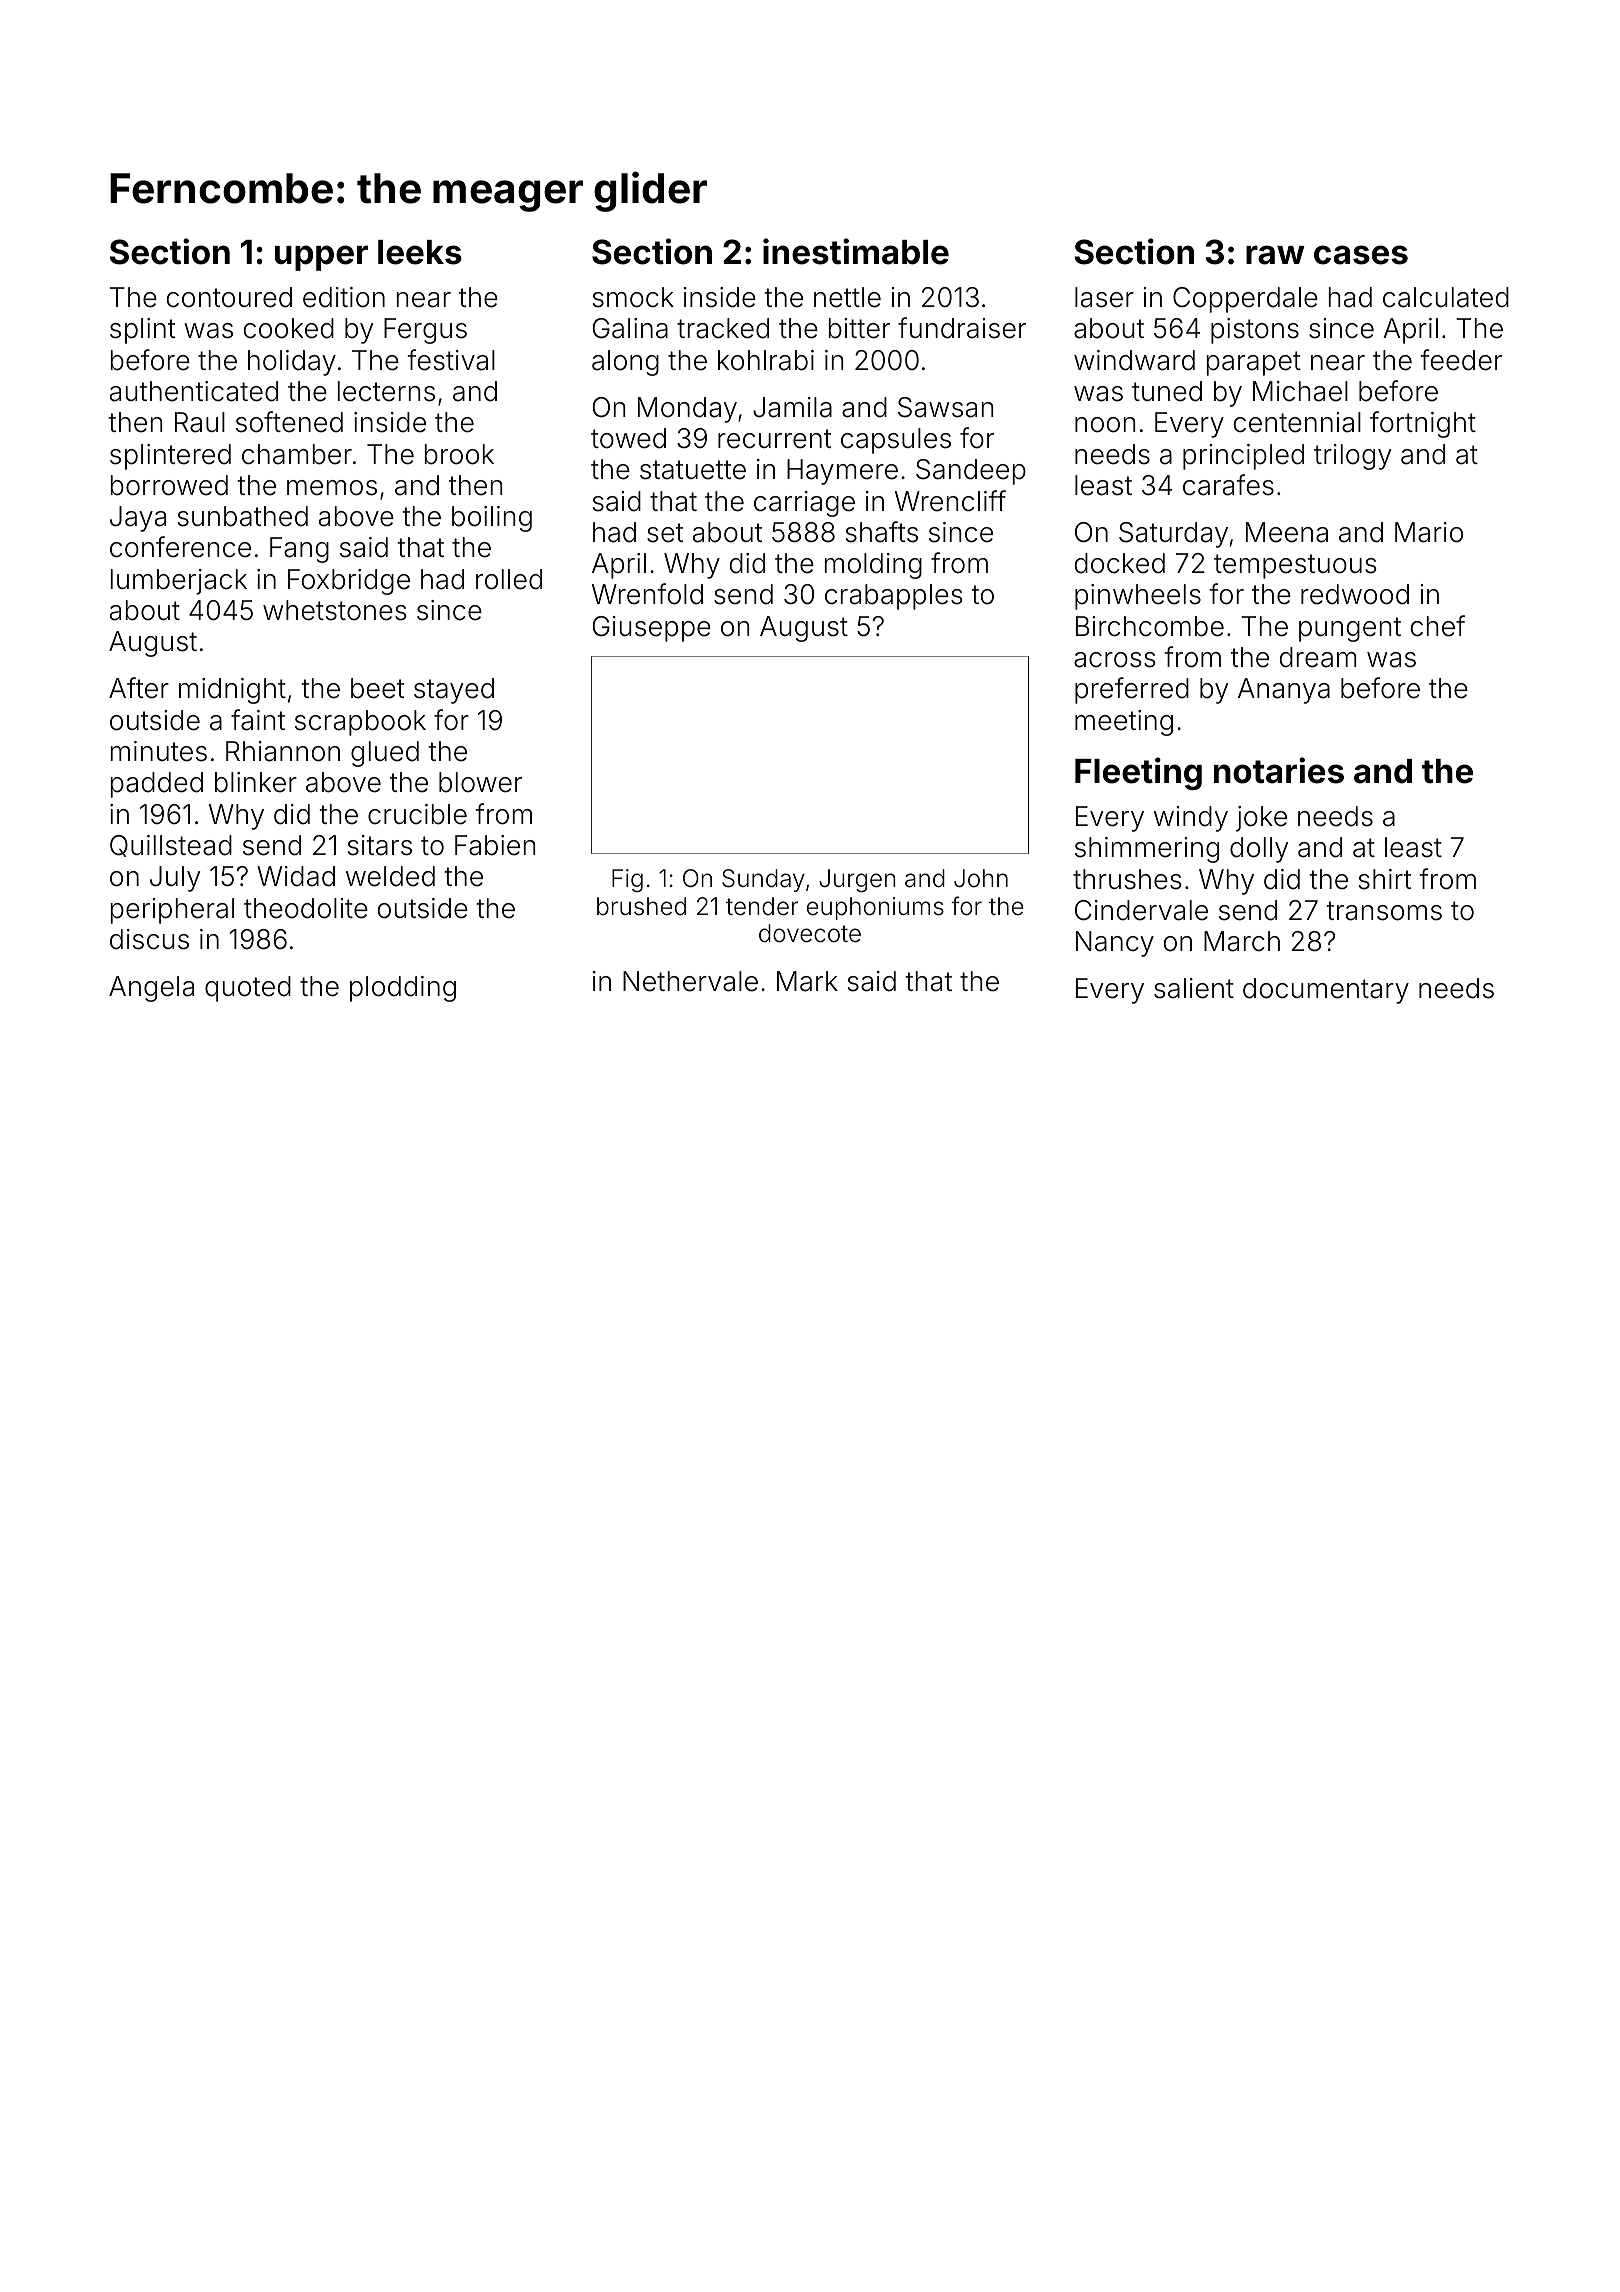 This document has width=1620, height=2292. I want to click on borrowed, so click(169, 485).
